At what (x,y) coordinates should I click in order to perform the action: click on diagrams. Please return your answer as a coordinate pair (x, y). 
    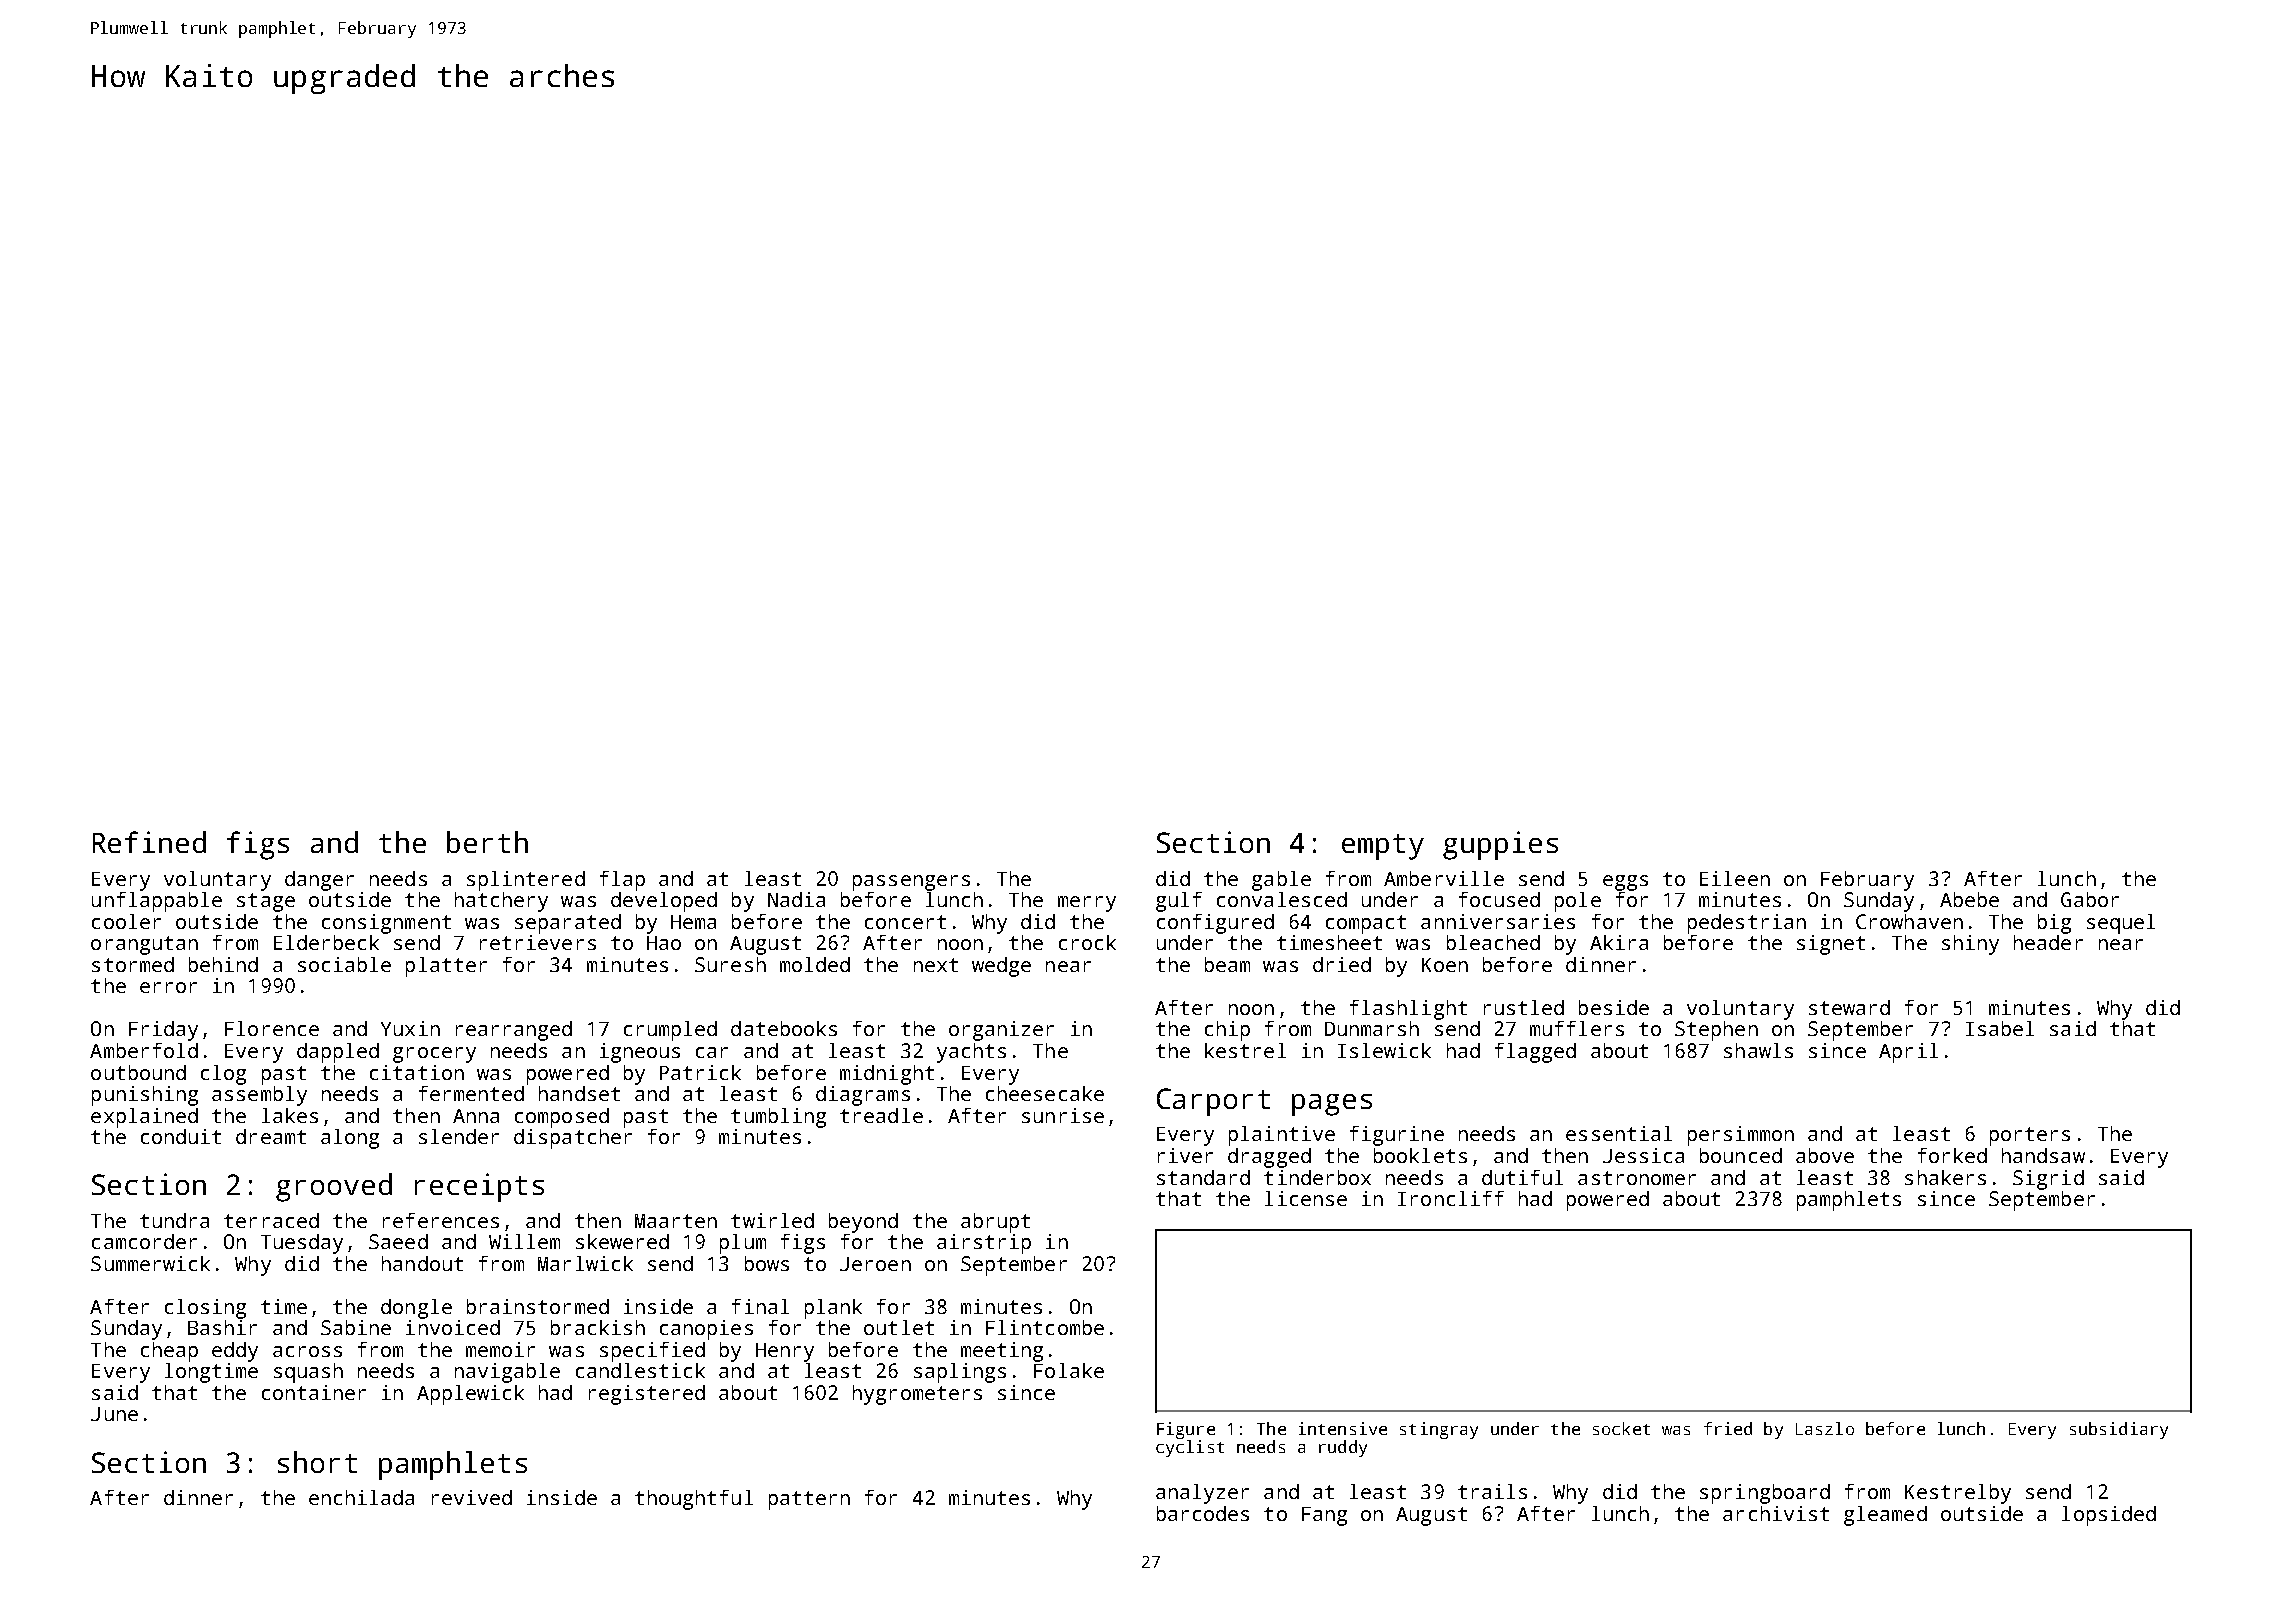
    Looking at the image, I should click on (863, 1096).
